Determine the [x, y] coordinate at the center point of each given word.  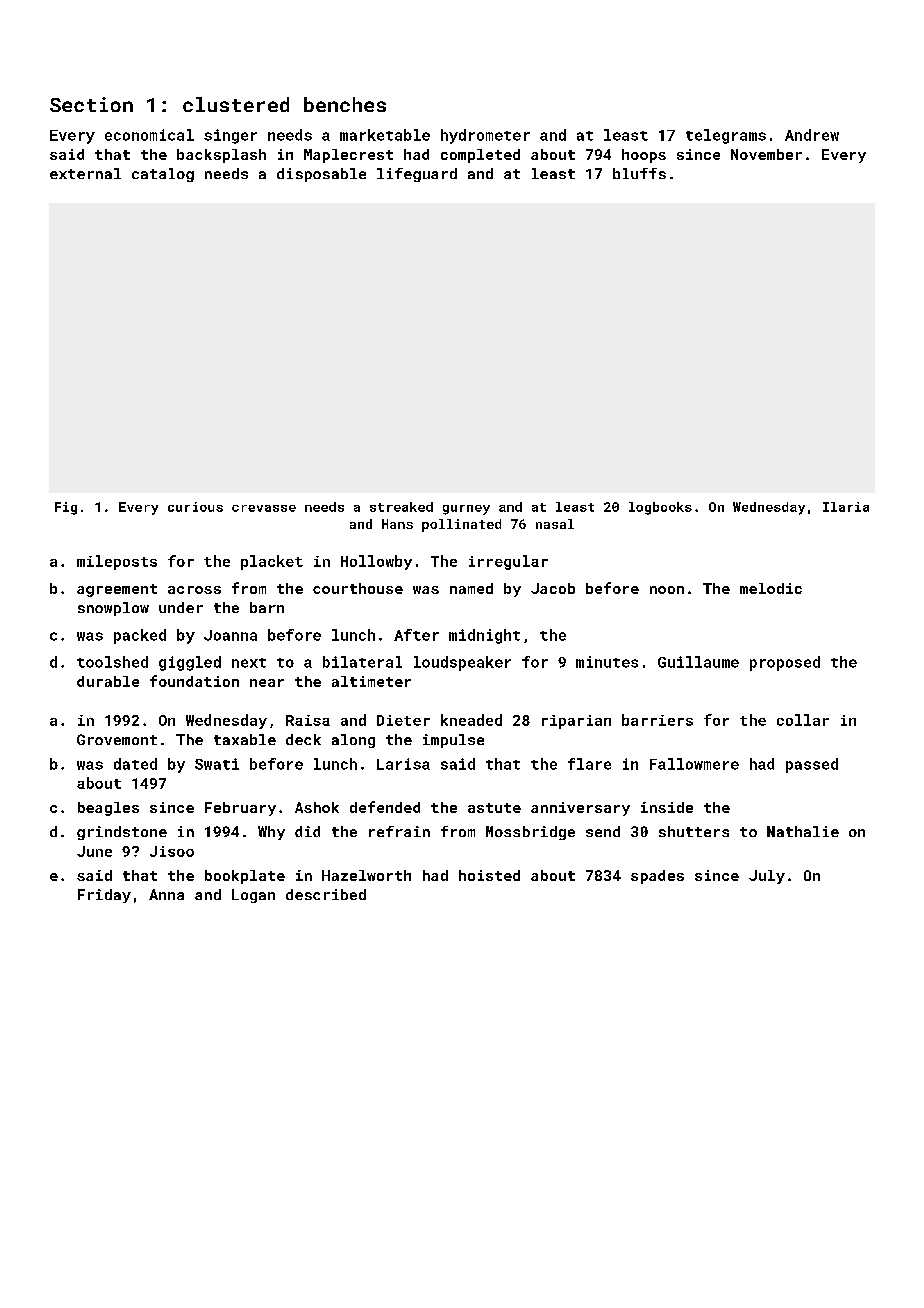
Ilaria [846, 507]
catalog [163, 175]
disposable [321, 175]
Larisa [403, 764]
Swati [217, 764]
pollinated [461, 525]
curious [195, 507]
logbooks [660, 508]
